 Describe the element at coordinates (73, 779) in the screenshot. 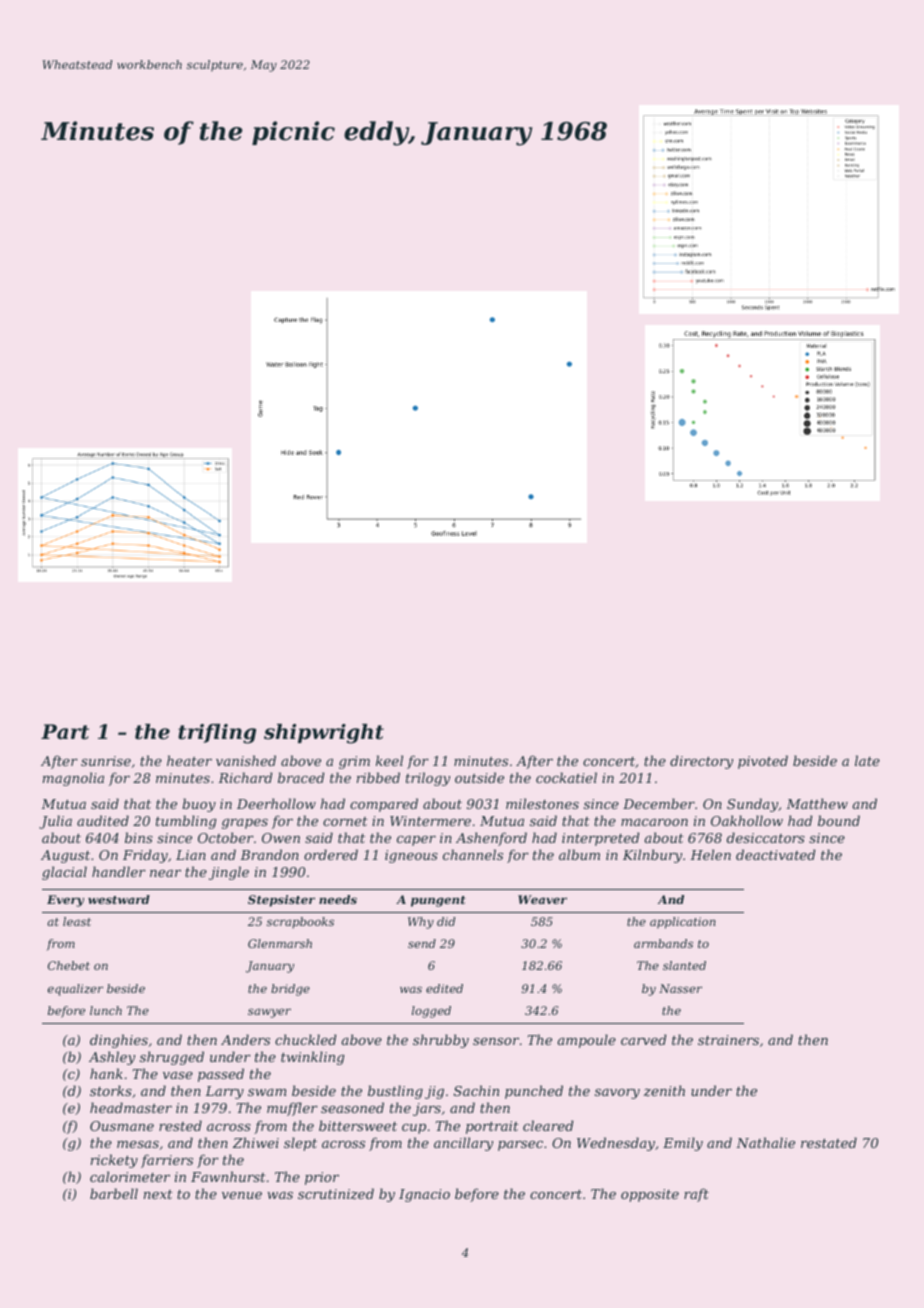

I see `magnolia` at that location.
